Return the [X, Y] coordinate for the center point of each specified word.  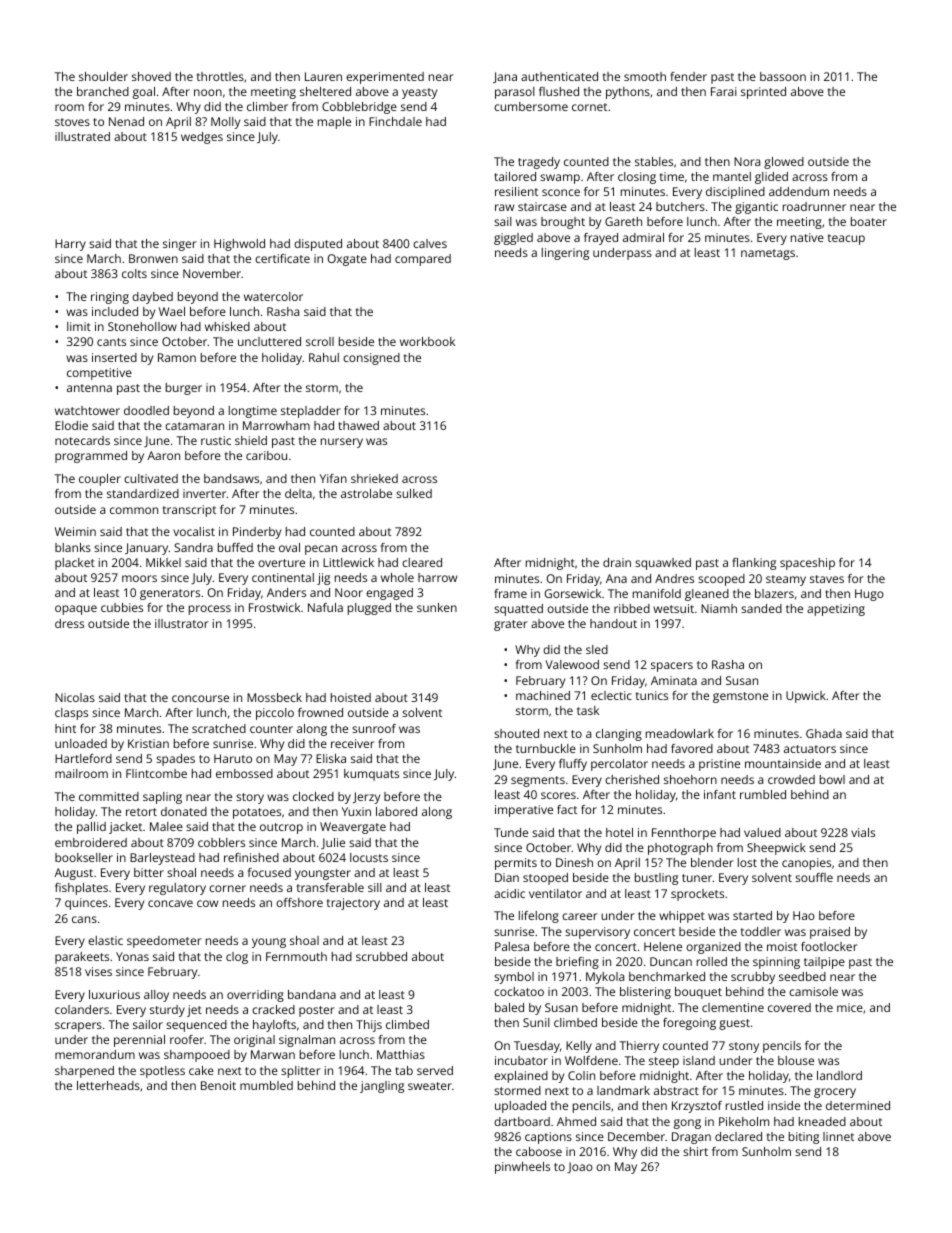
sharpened [84, 1072]
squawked [663, 564]
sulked [414, 493]
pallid [91, 828]
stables [654, 161]
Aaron [163, 455]
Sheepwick [776, 849]
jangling [382, 1087]
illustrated [82, 136]
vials [863, 832]
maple [334, 123]
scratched [219, 728]
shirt [695, 1151]
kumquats [371, 775]
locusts [369, 857]
